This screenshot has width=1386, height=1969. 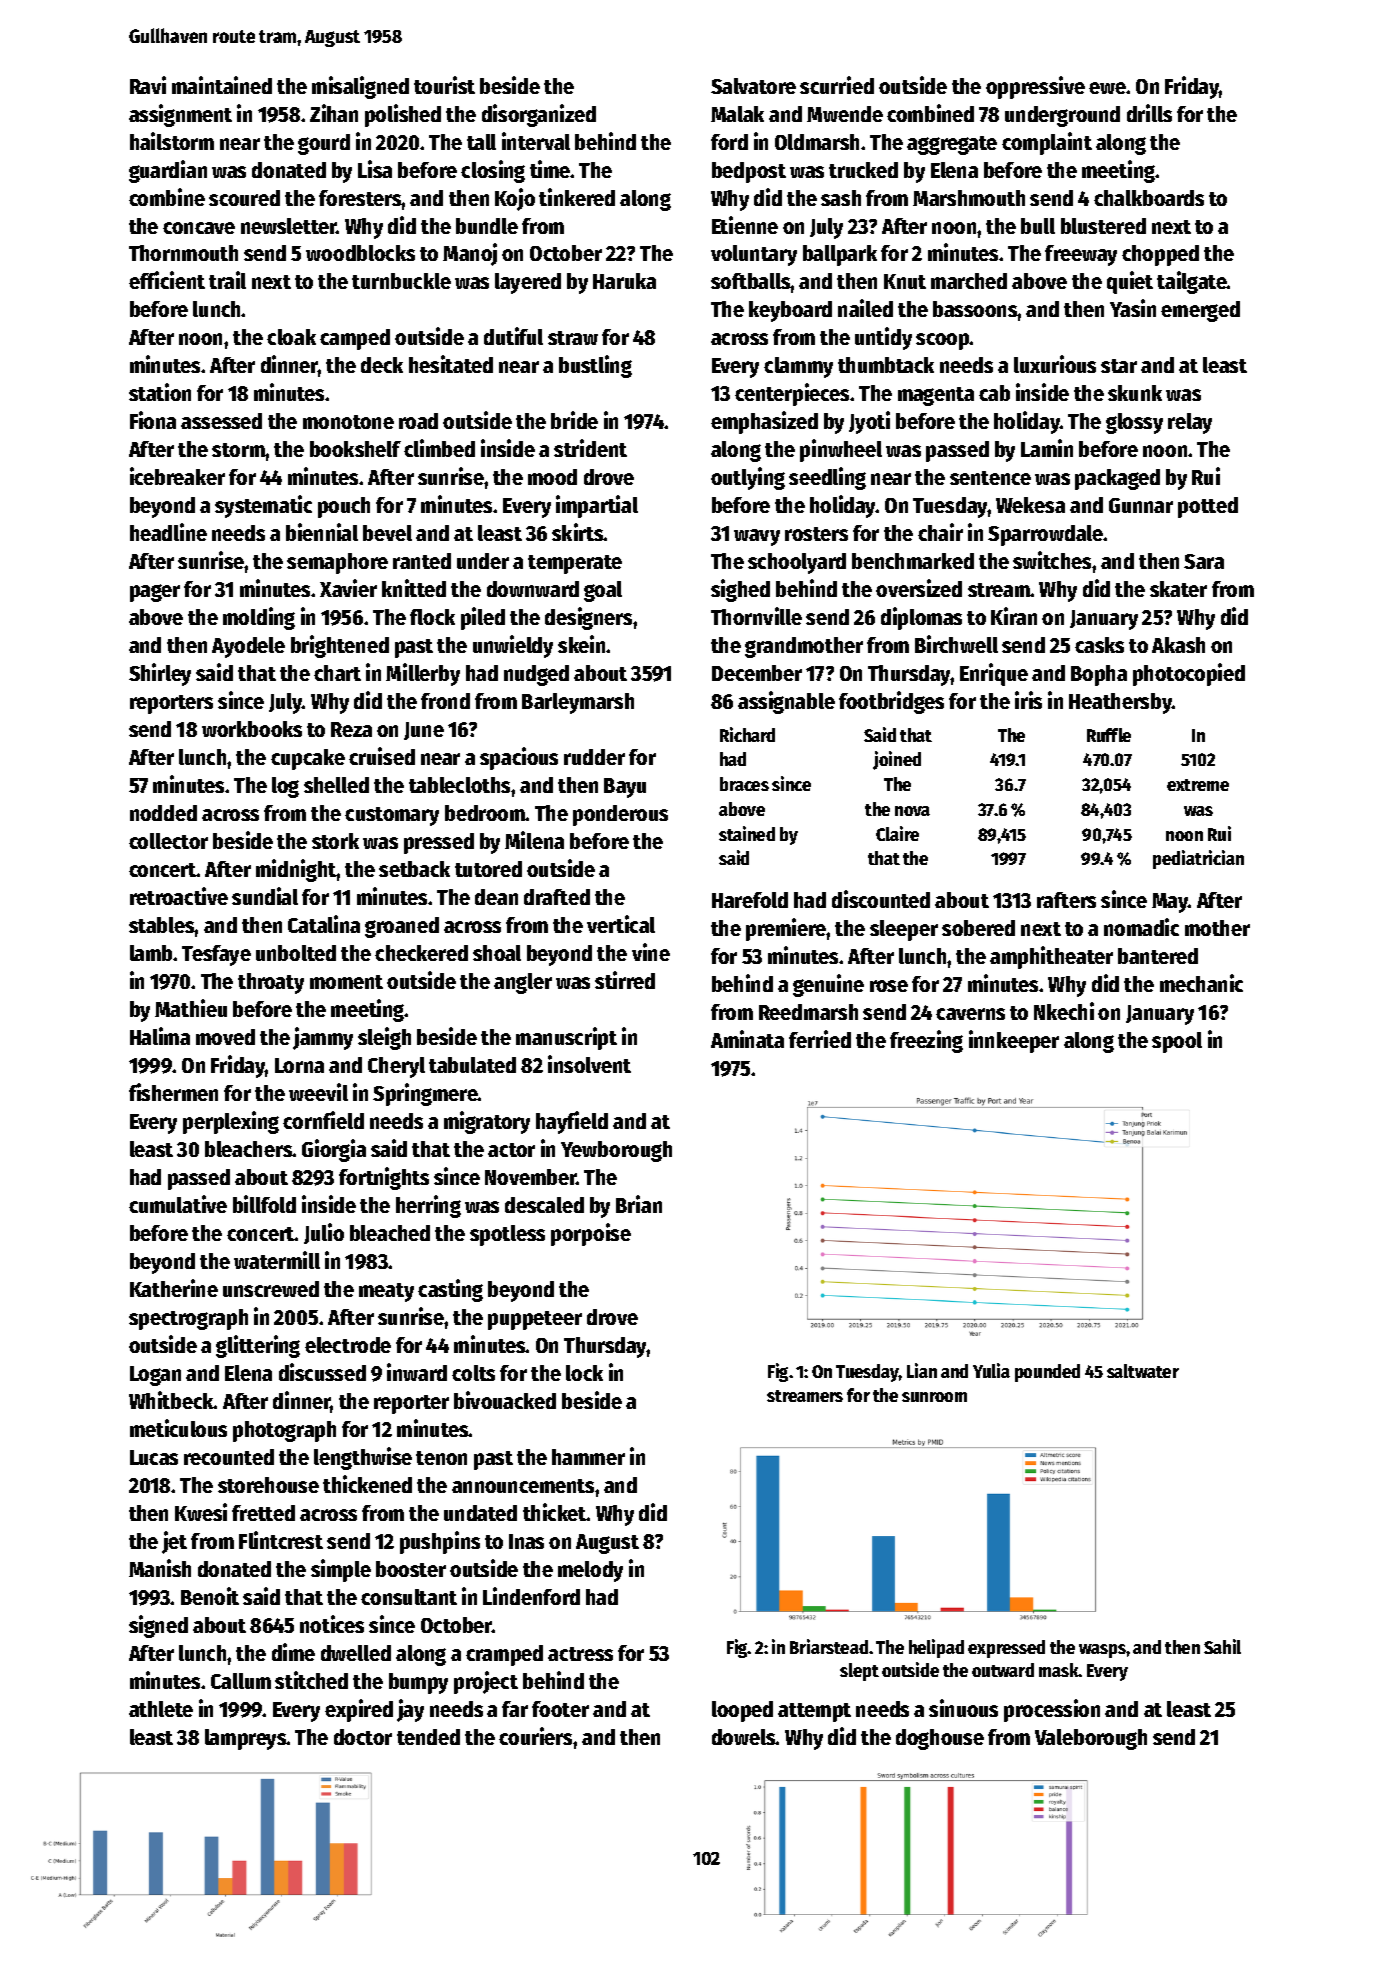 What do you see at coordinates (970, 1014) in the screenshot?
I see `caverns` at bounding box center [970, 1014].
